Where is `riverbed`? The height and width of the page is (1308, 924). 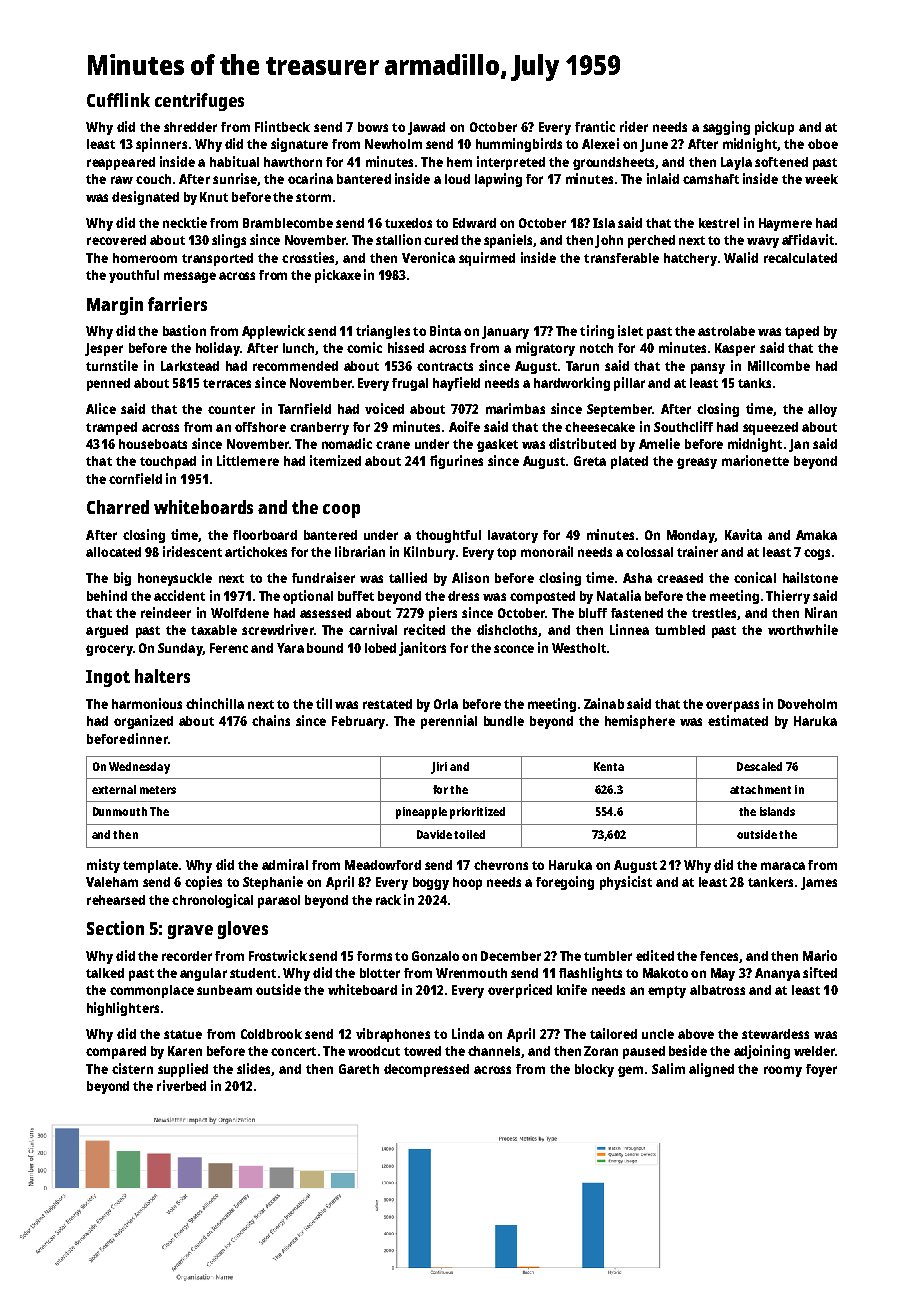 riverbed is located at coordinates (181, 1085).
